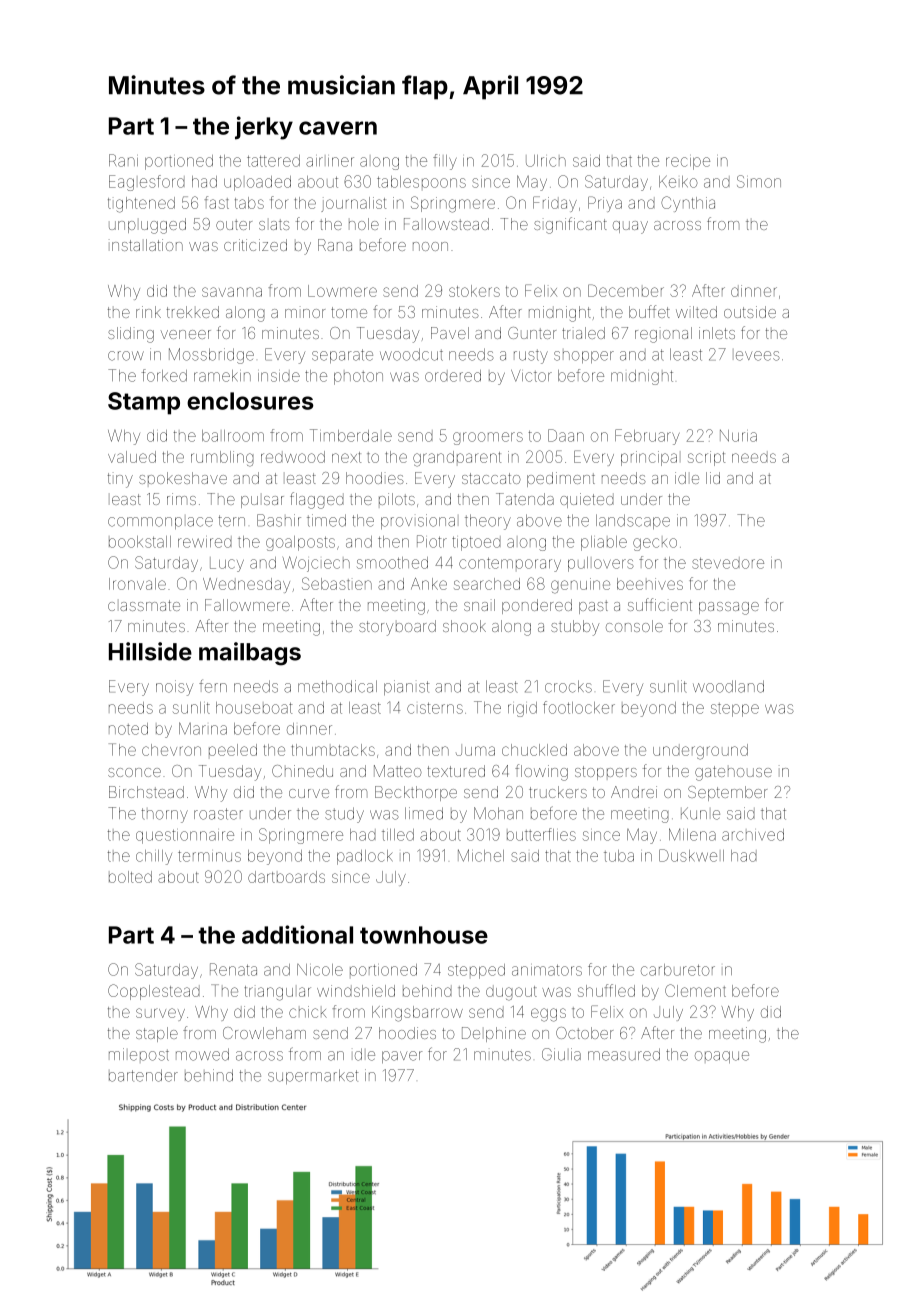  Describe the element at coordinates (696, 312) in the document. I see `wilted` at that location.
